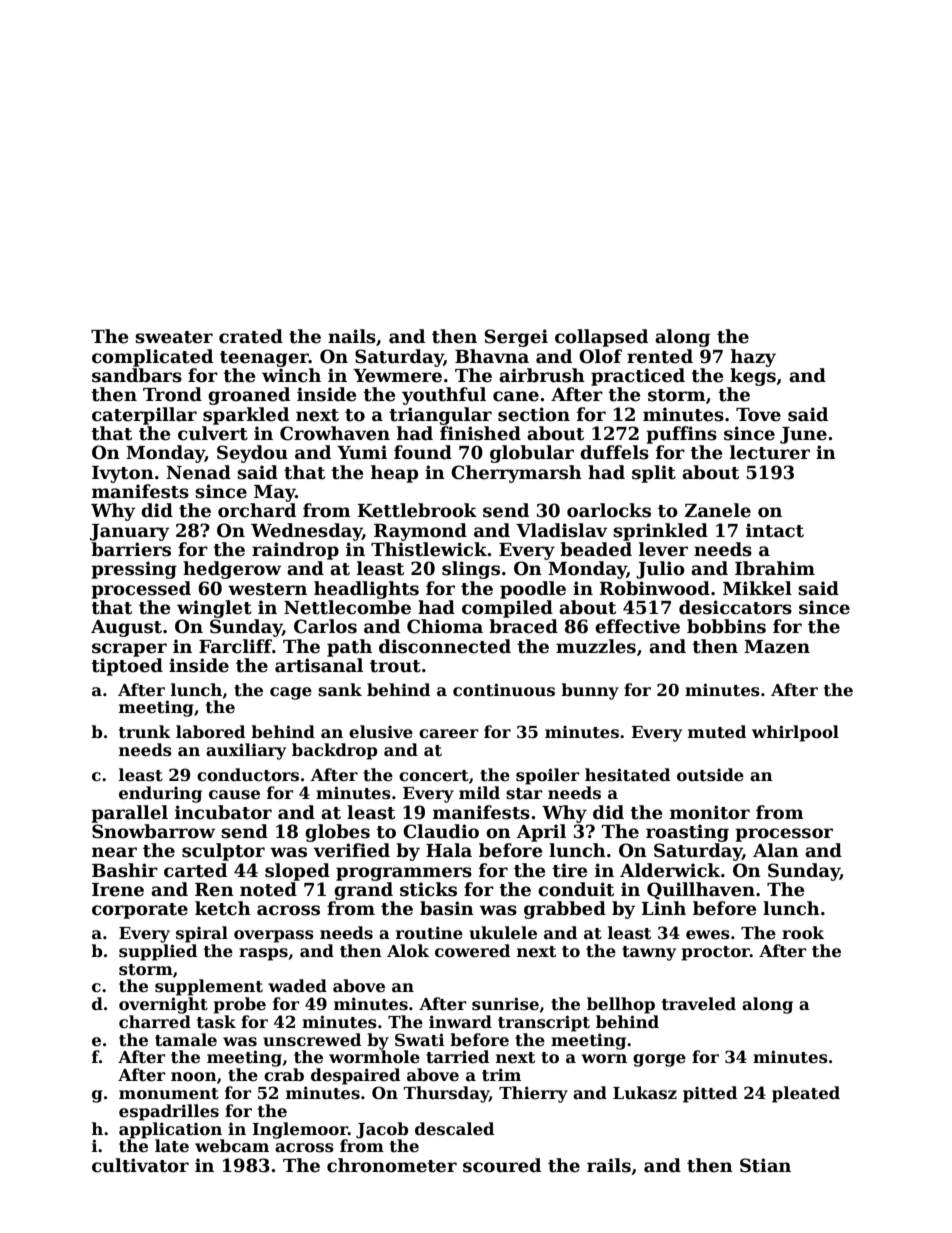  I want to click on finished, so click(480, 433).
